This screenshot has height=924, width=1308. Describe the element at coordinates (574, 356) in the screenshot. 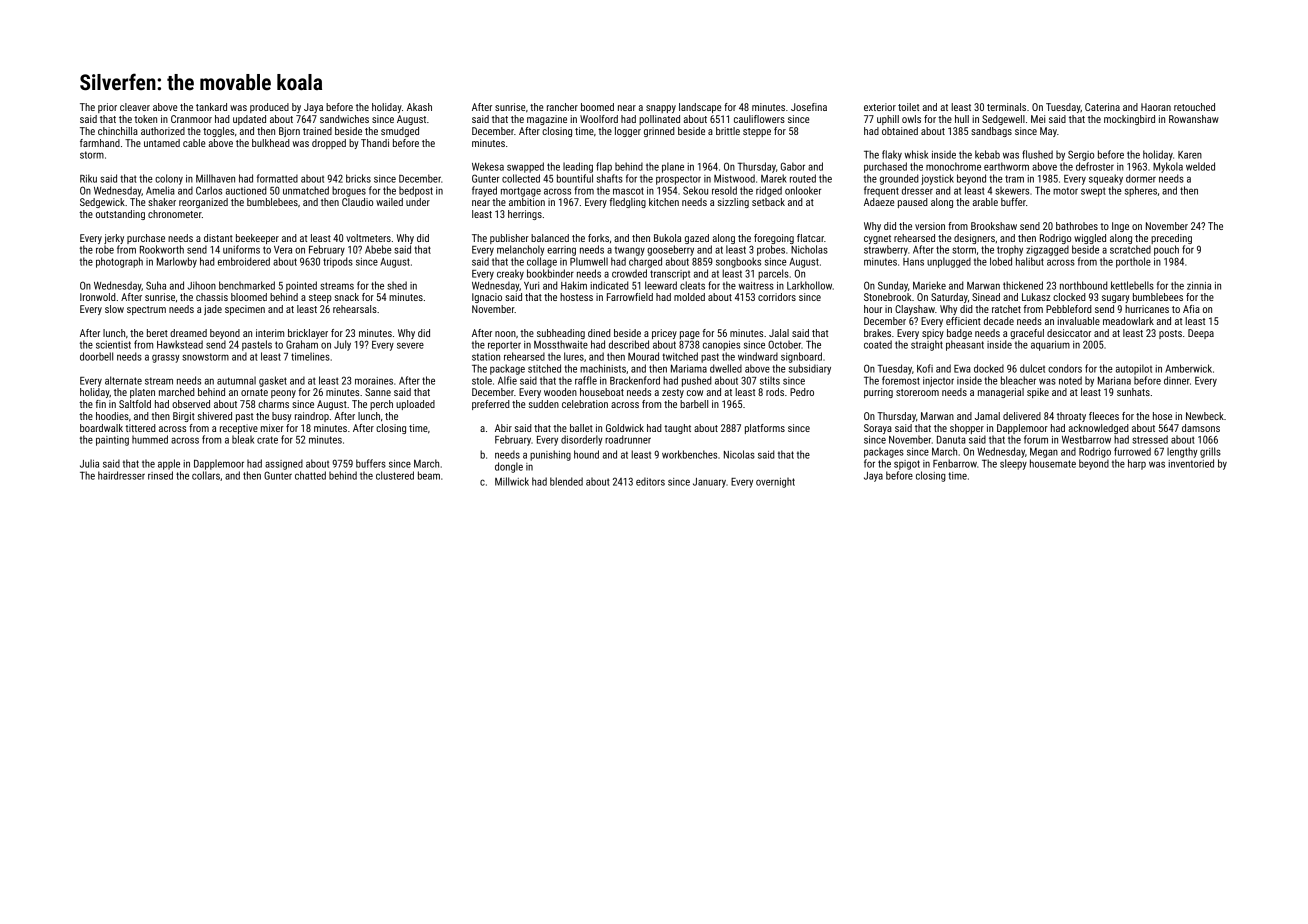

I see `lures` at that location.
